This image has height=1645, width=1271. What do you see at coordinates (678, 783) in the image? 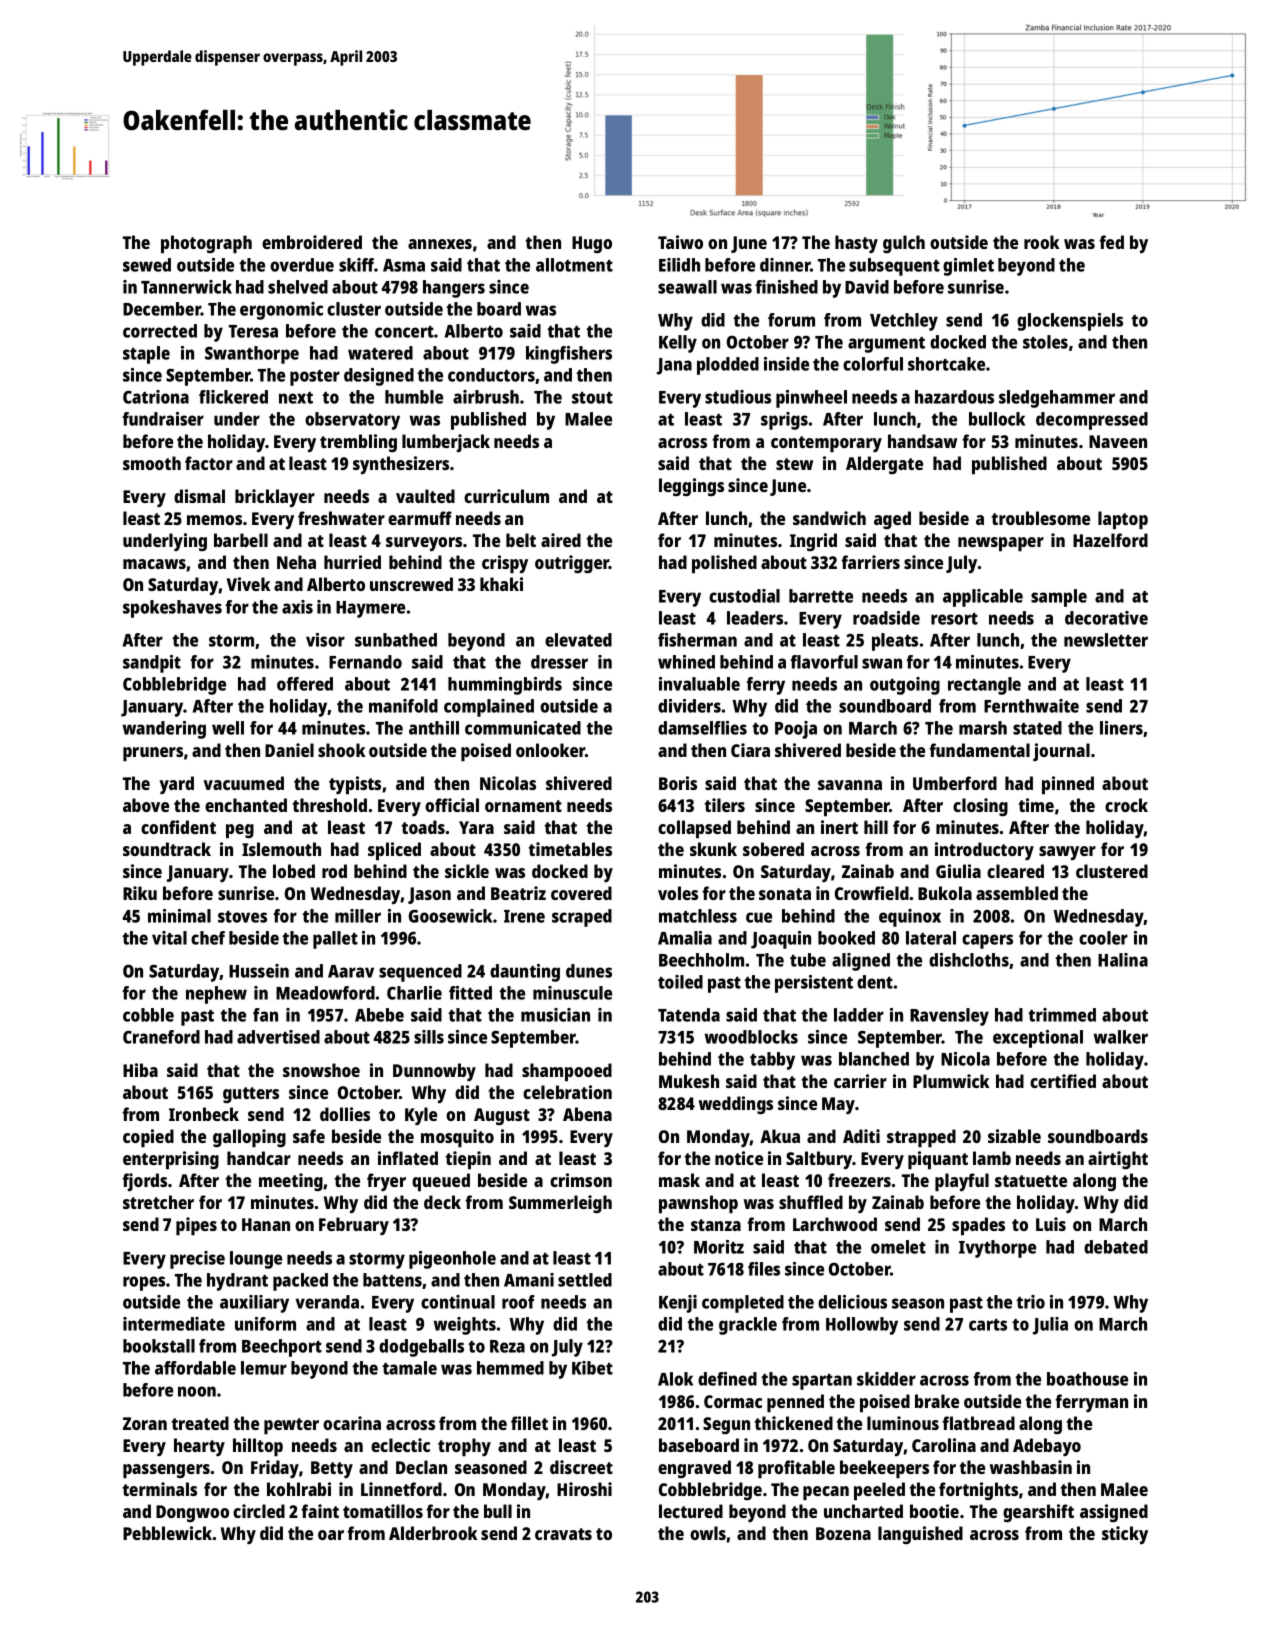
I see `Boris` at bounding box center [678, 783].
